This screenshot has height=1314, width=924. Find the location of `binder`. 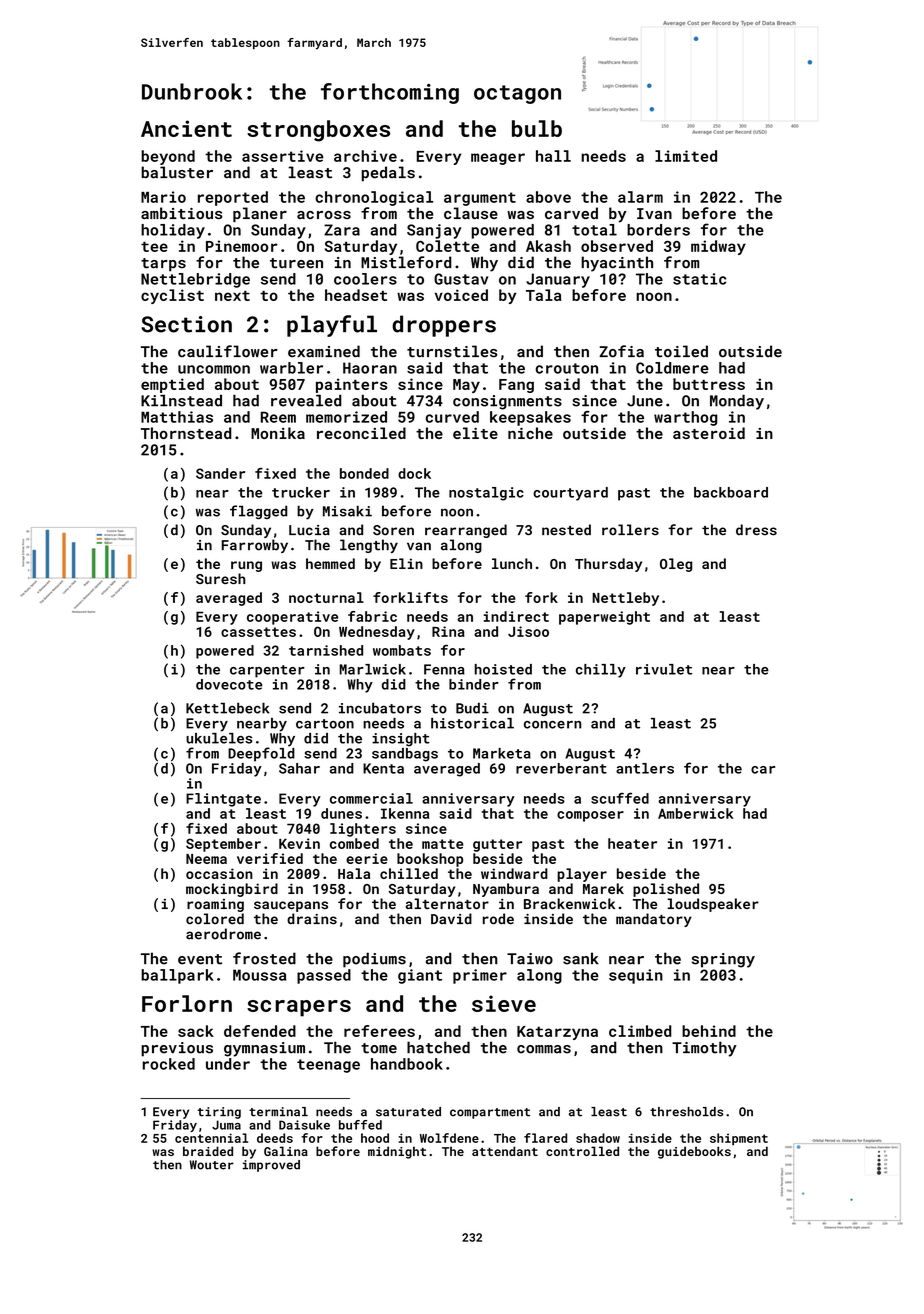

binder is located at coordinates (474, 684).
